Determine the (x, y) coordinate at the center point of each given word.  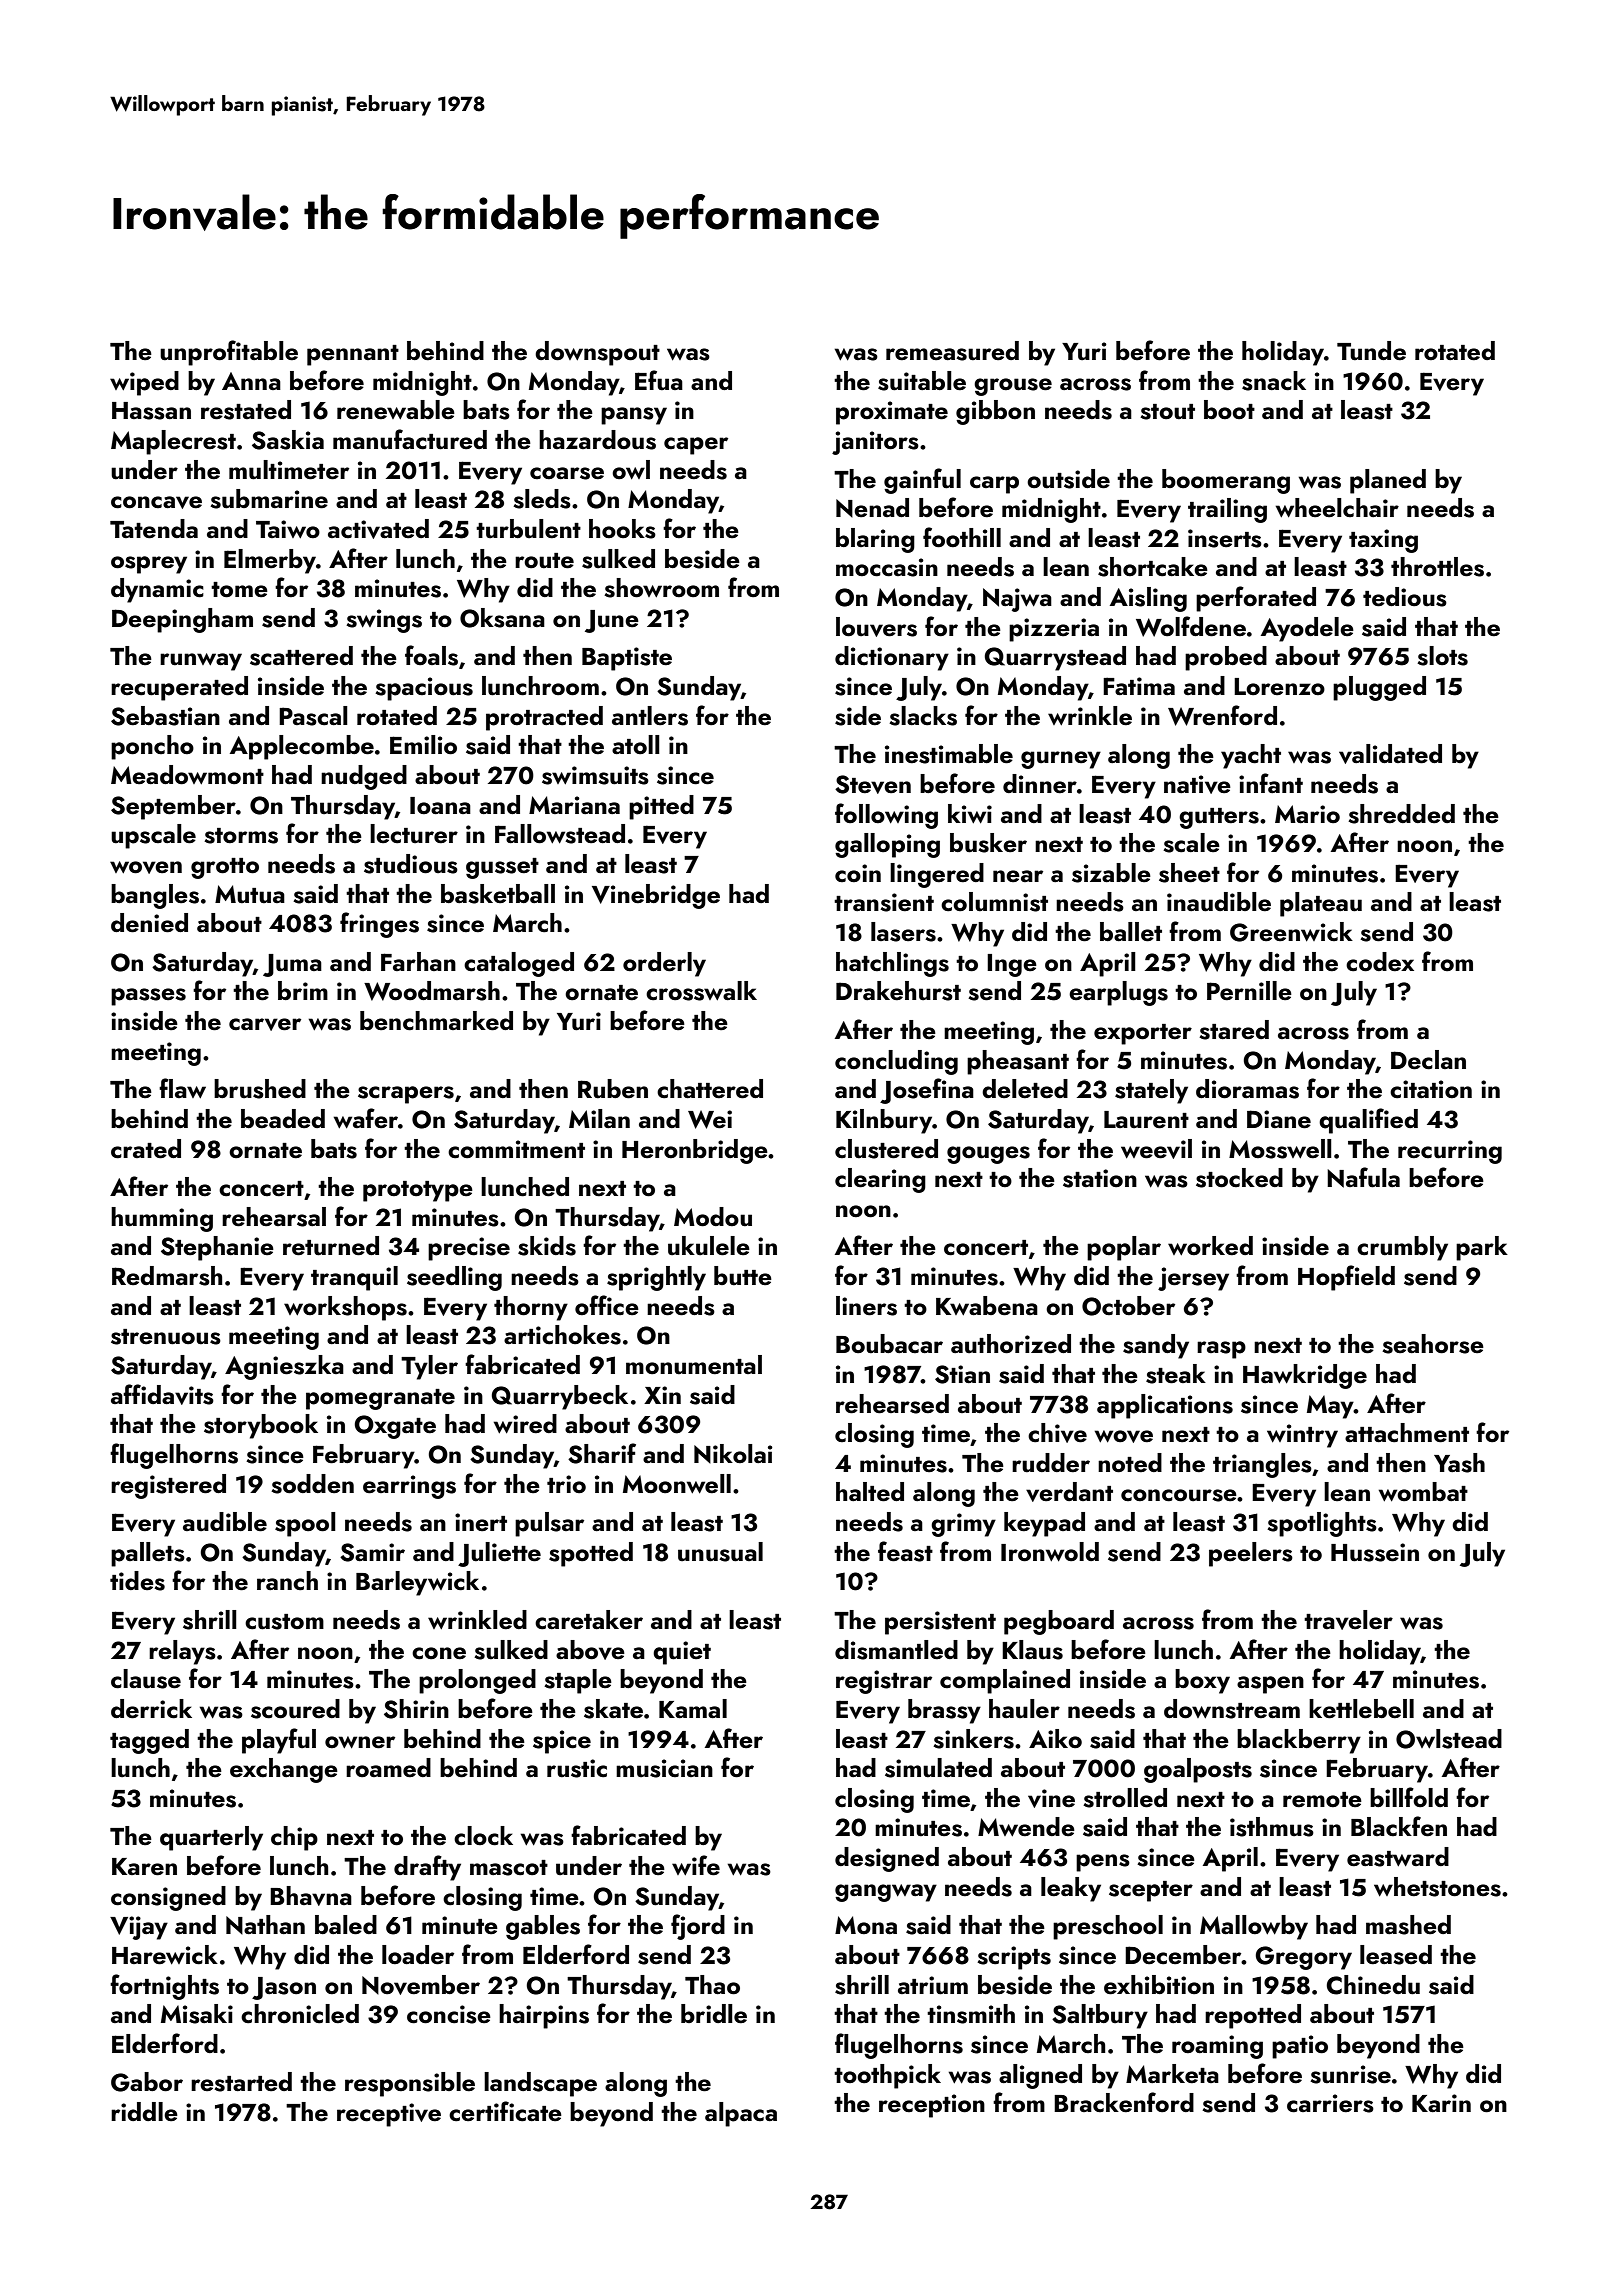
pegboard (1059, 1622)
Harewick (165, 1955)
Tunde (1371, 351)
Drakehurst (898, 991)
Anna (251, 381)
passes (148, 997)
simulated (938, 1768)
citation (1431, 1089)
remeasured (952, 351)
